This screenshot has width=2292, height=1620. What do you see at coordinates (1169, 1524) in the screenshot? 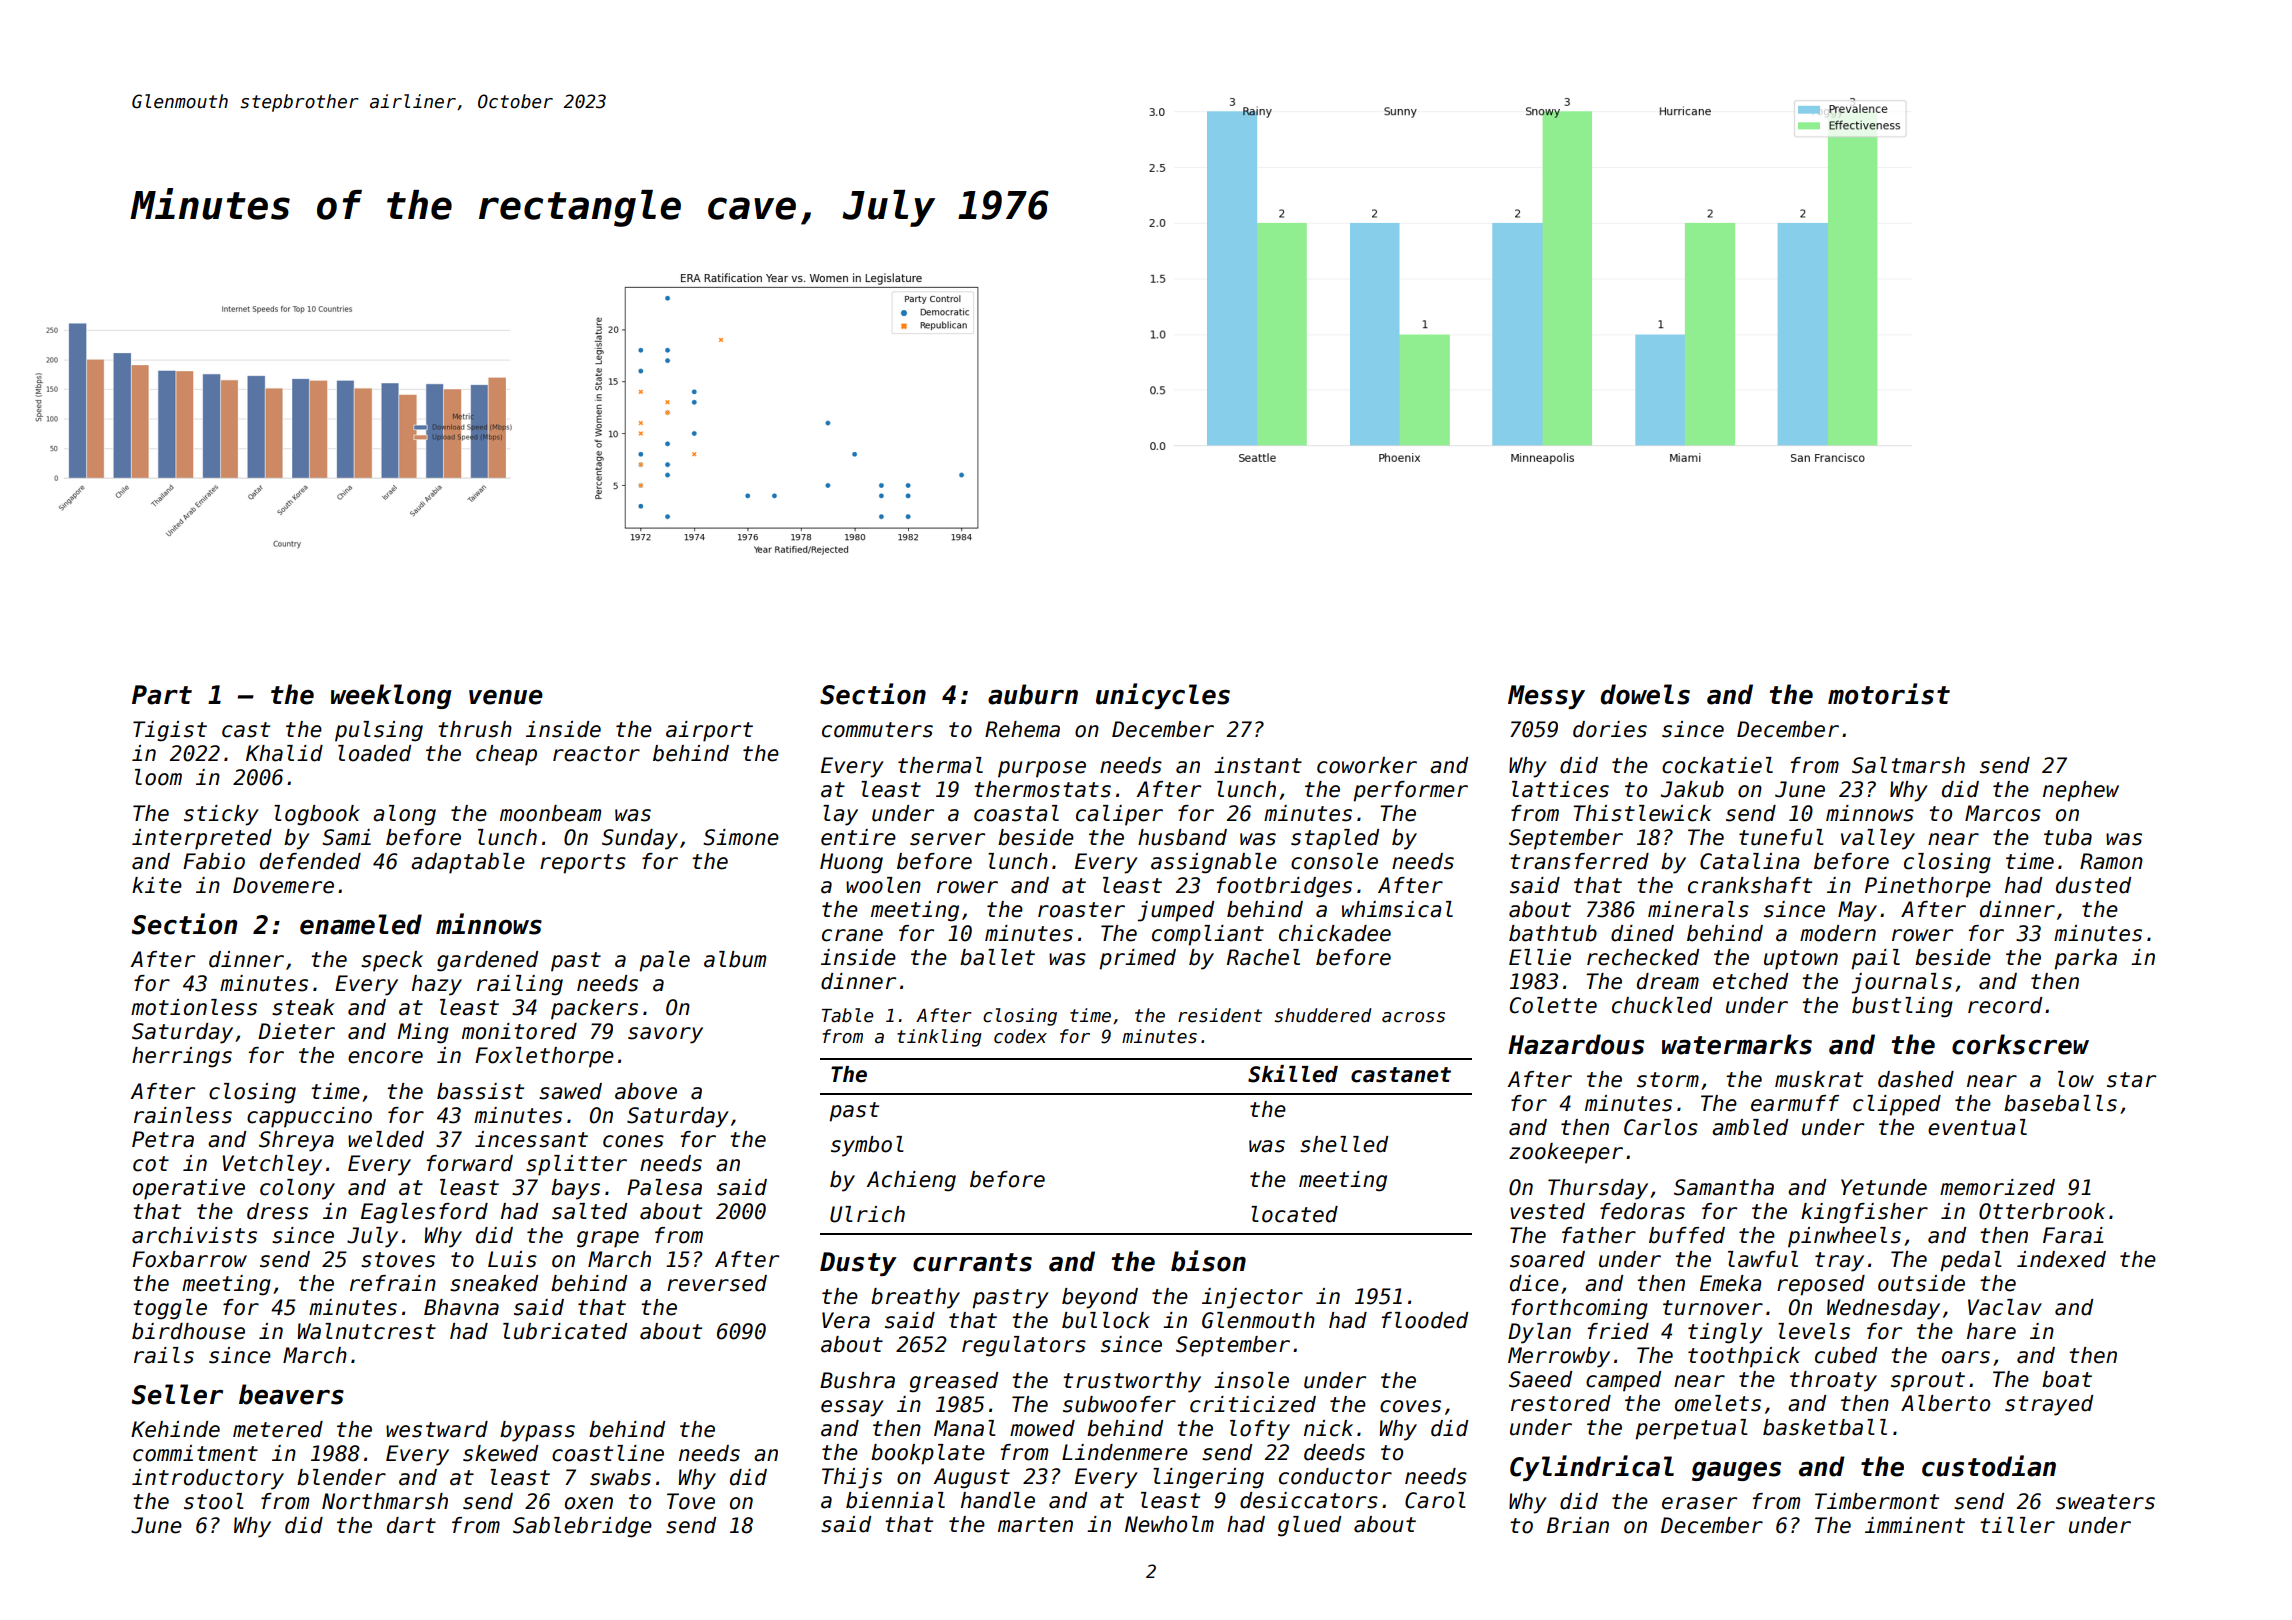
I see `Newholm` at bounding box center [1169, 1524].
